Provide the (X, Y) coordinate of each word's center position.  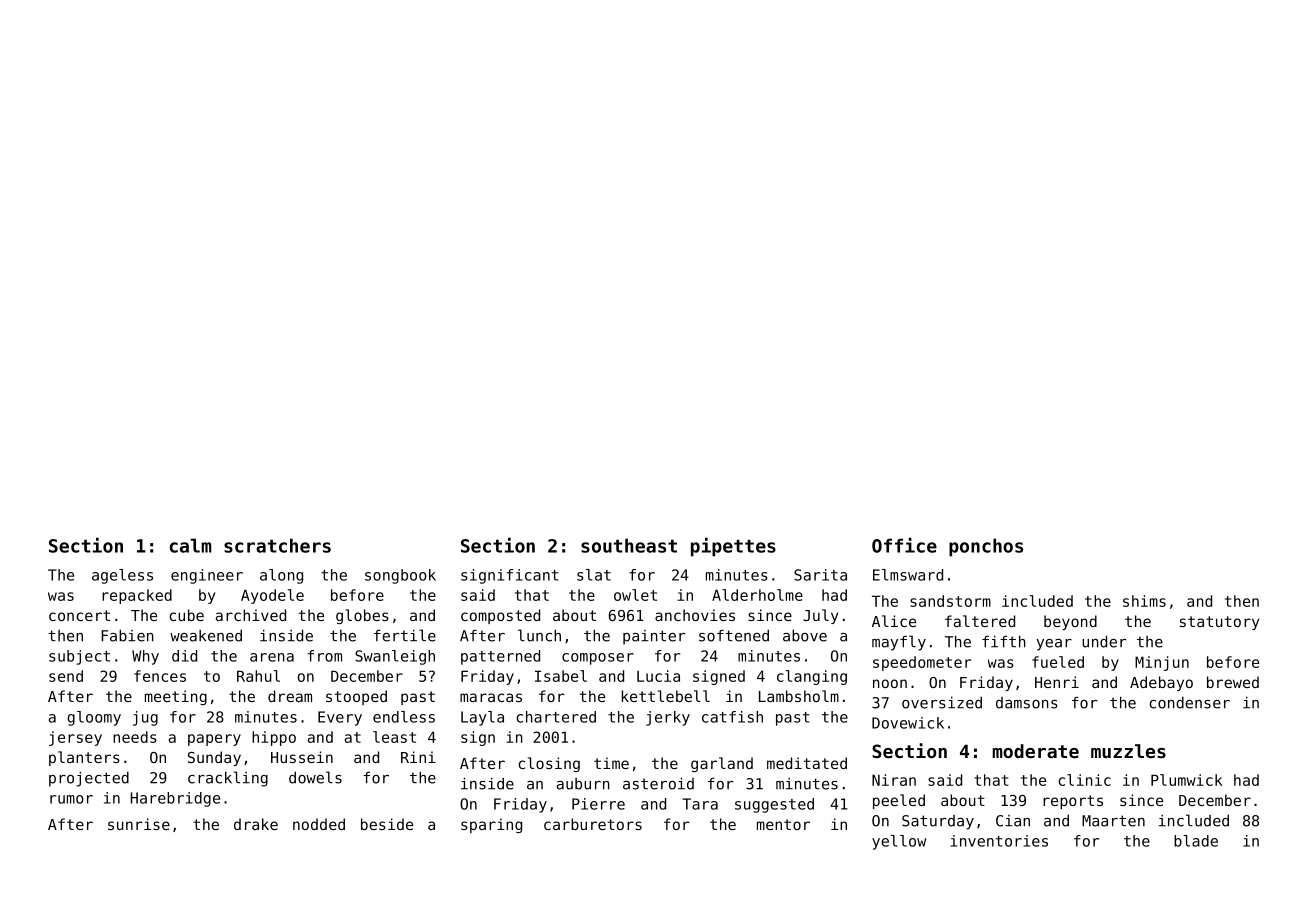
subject (79, 657)
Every (340, 718)
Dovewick (908, 723)
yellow (899, 842)
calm (191, 545)
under (1104, 641)
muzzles (1128, 751)
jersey (75, 738)
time (611, 763)
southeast (629, 545)
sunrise (139, 824)
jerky (668, 718)
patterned (500, 657)
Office (904, 545)
